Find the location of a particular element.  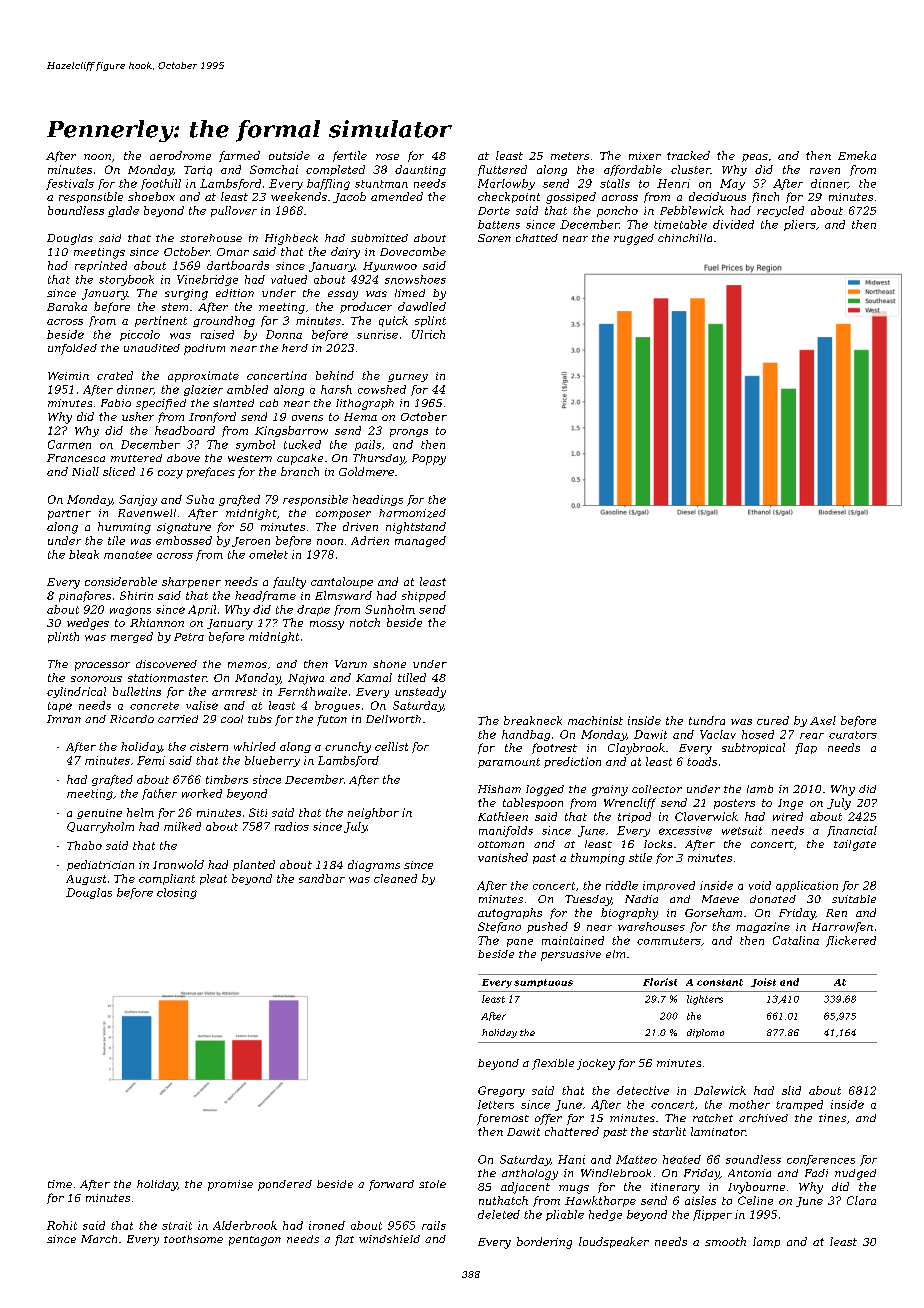

lamp is located at coordinates (766, 1242).
